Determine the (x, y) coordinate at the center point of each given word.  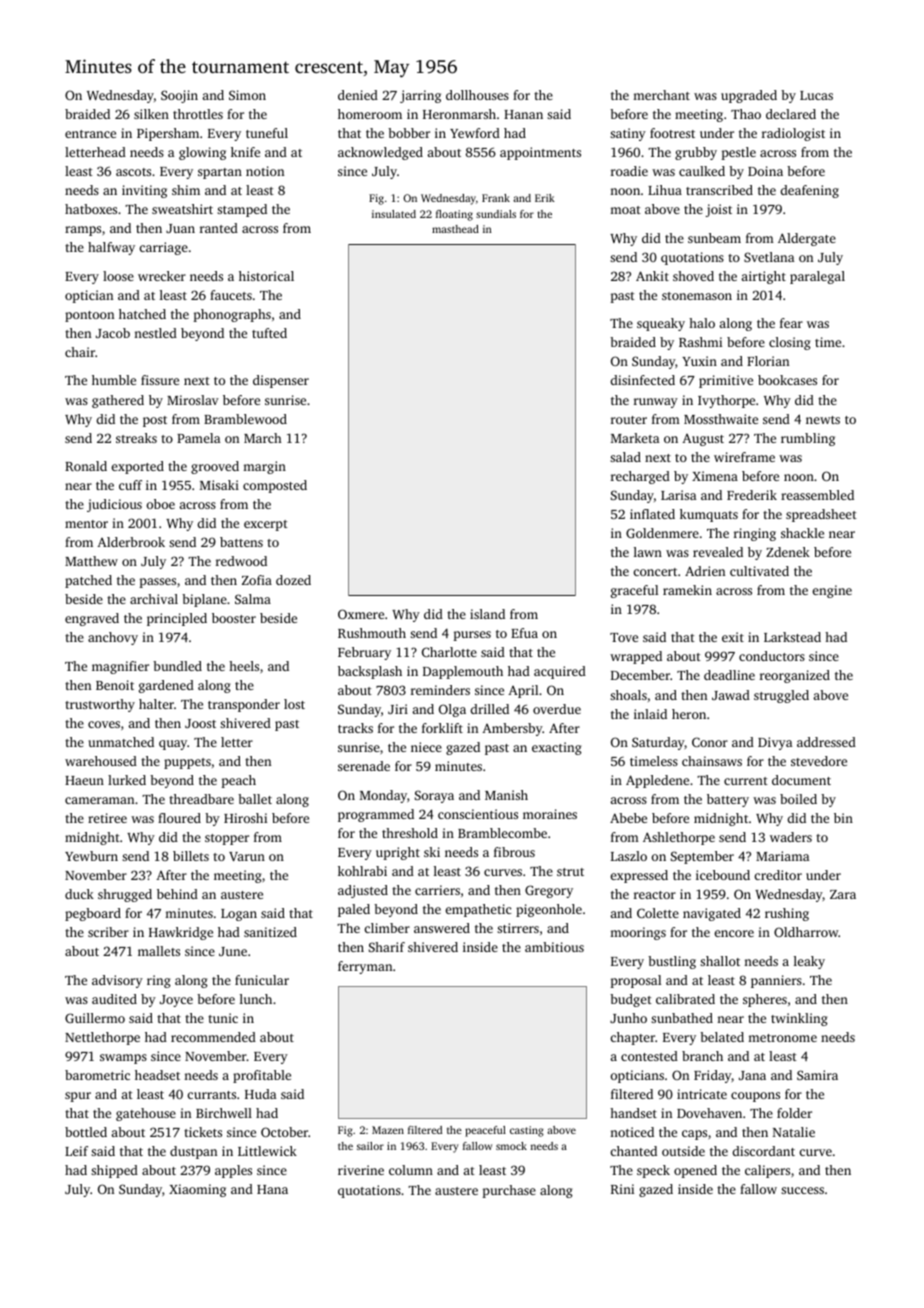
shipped (114, 1171)
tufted (269, 333)
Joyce (176, 1001)
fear (791, 323)
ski (432, 852)
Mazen (388, 1130)
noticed (632, 1132)
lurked (127, 780)
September (702, 857)
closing (790, 343)
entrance (90, 134)
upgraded (749, 96)
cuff (130, 485)
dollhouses (477, 95)
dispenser (281, 381)
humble (114, 380)
